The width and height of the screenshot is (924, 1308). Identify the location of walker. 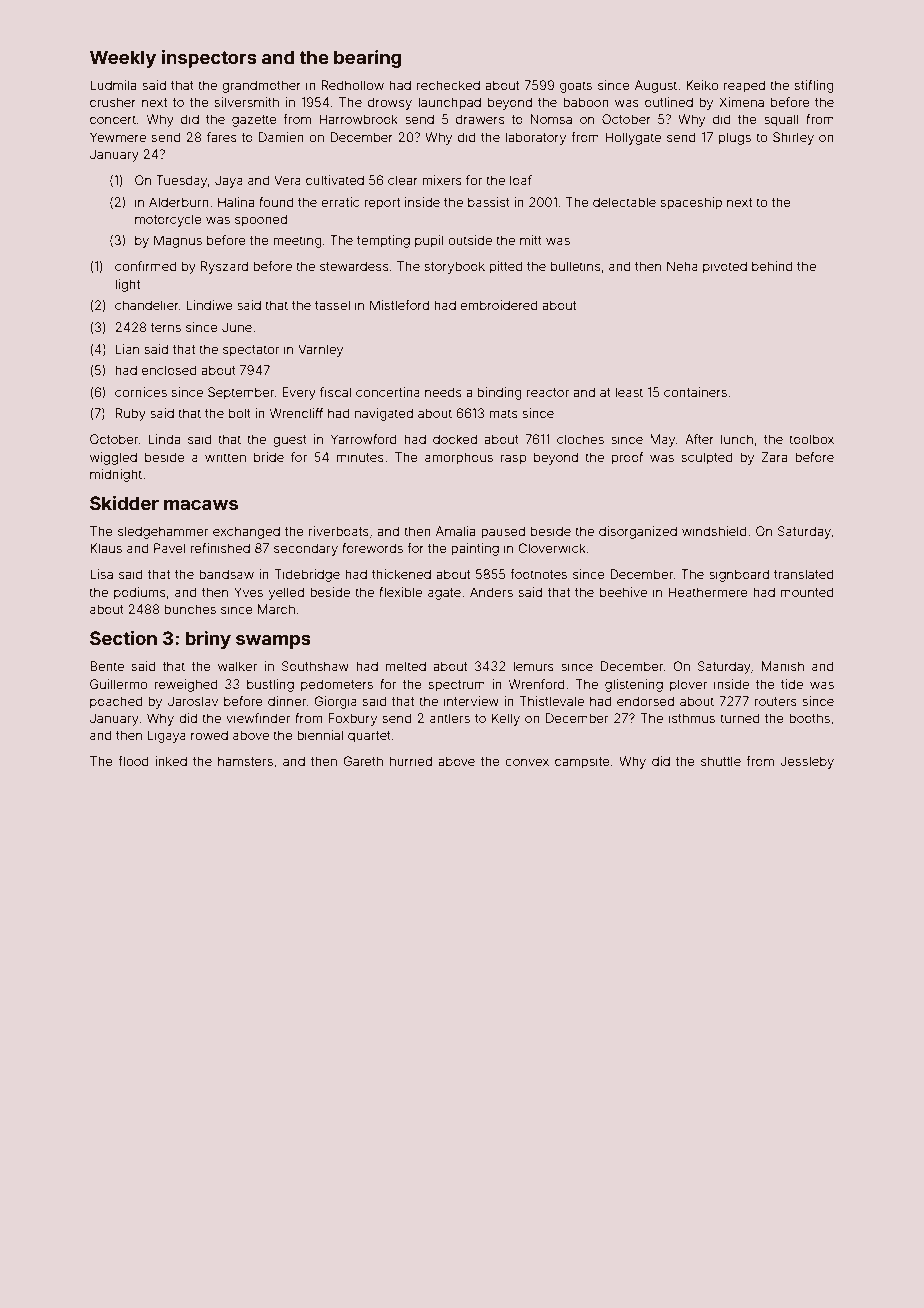
(237, 666).
